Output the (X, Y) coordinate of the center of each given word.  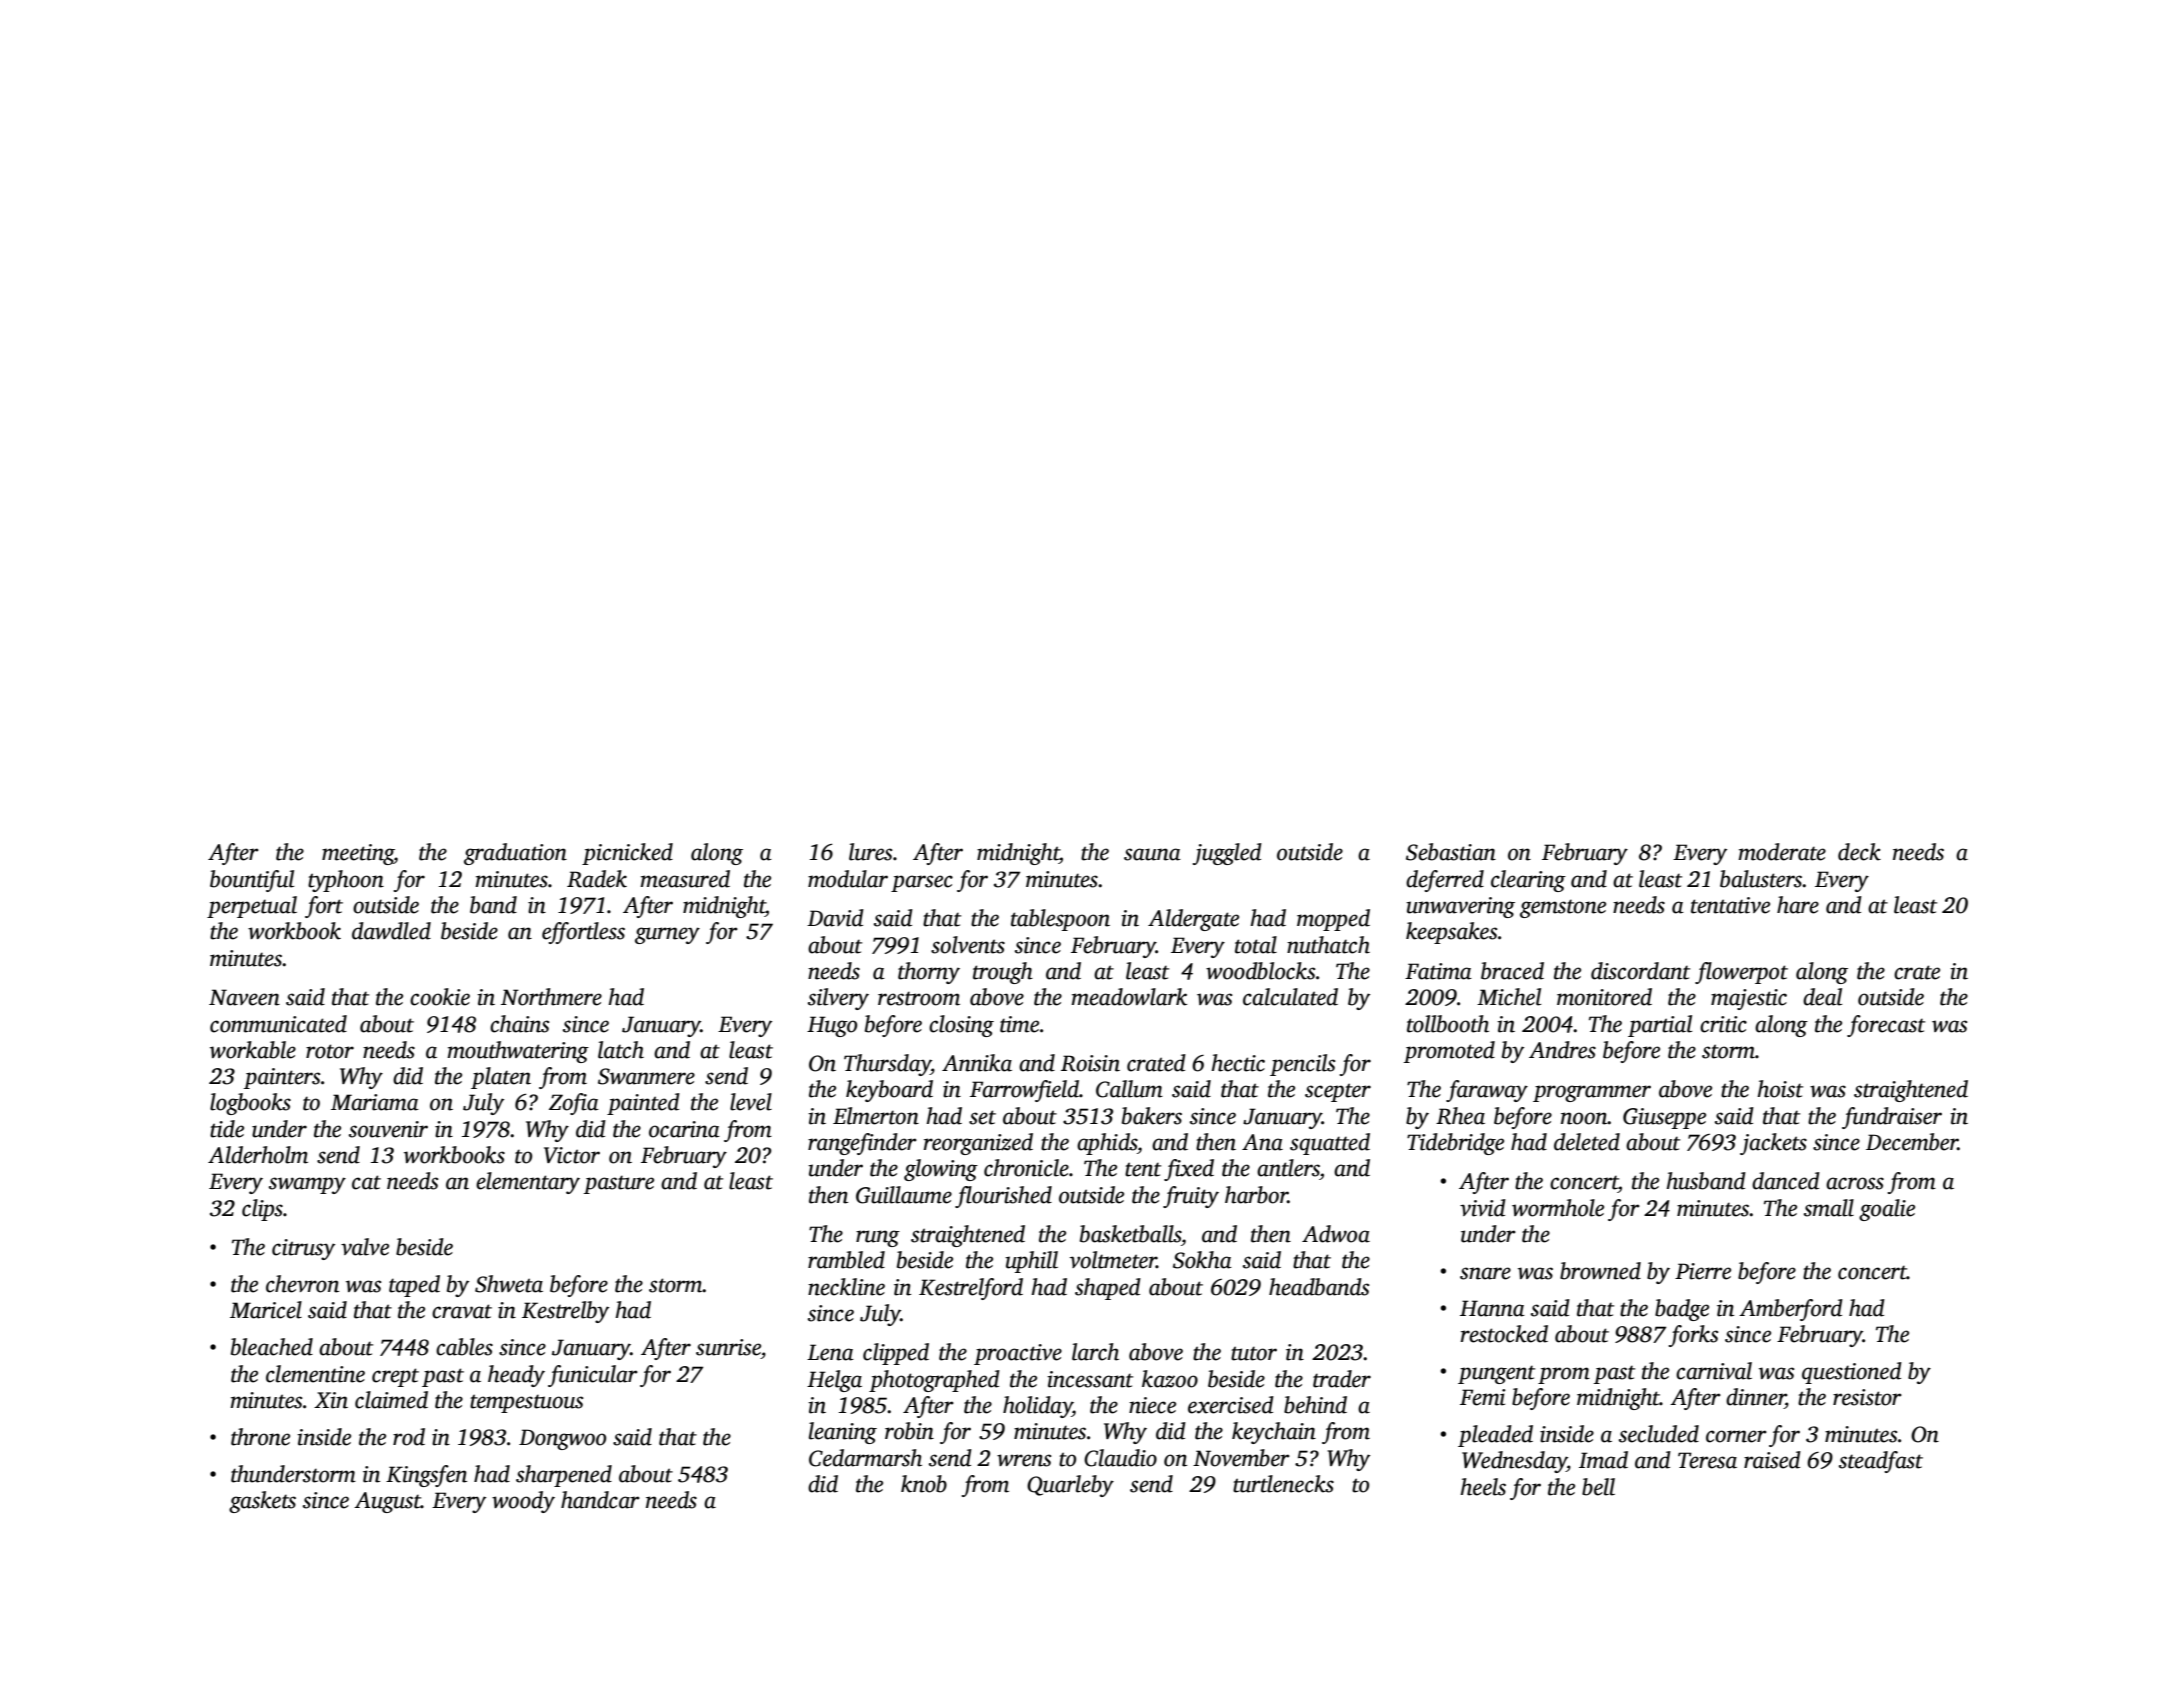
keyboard (889, 1091)
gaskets (262, 1502)
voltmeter (1113, 1260)
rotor (330, 1051)
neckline (846, 1287)
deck (1859, 852)
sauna (1152, 854)
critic (1723, 1024)
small (1829, 1208)
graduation (515, 854)
